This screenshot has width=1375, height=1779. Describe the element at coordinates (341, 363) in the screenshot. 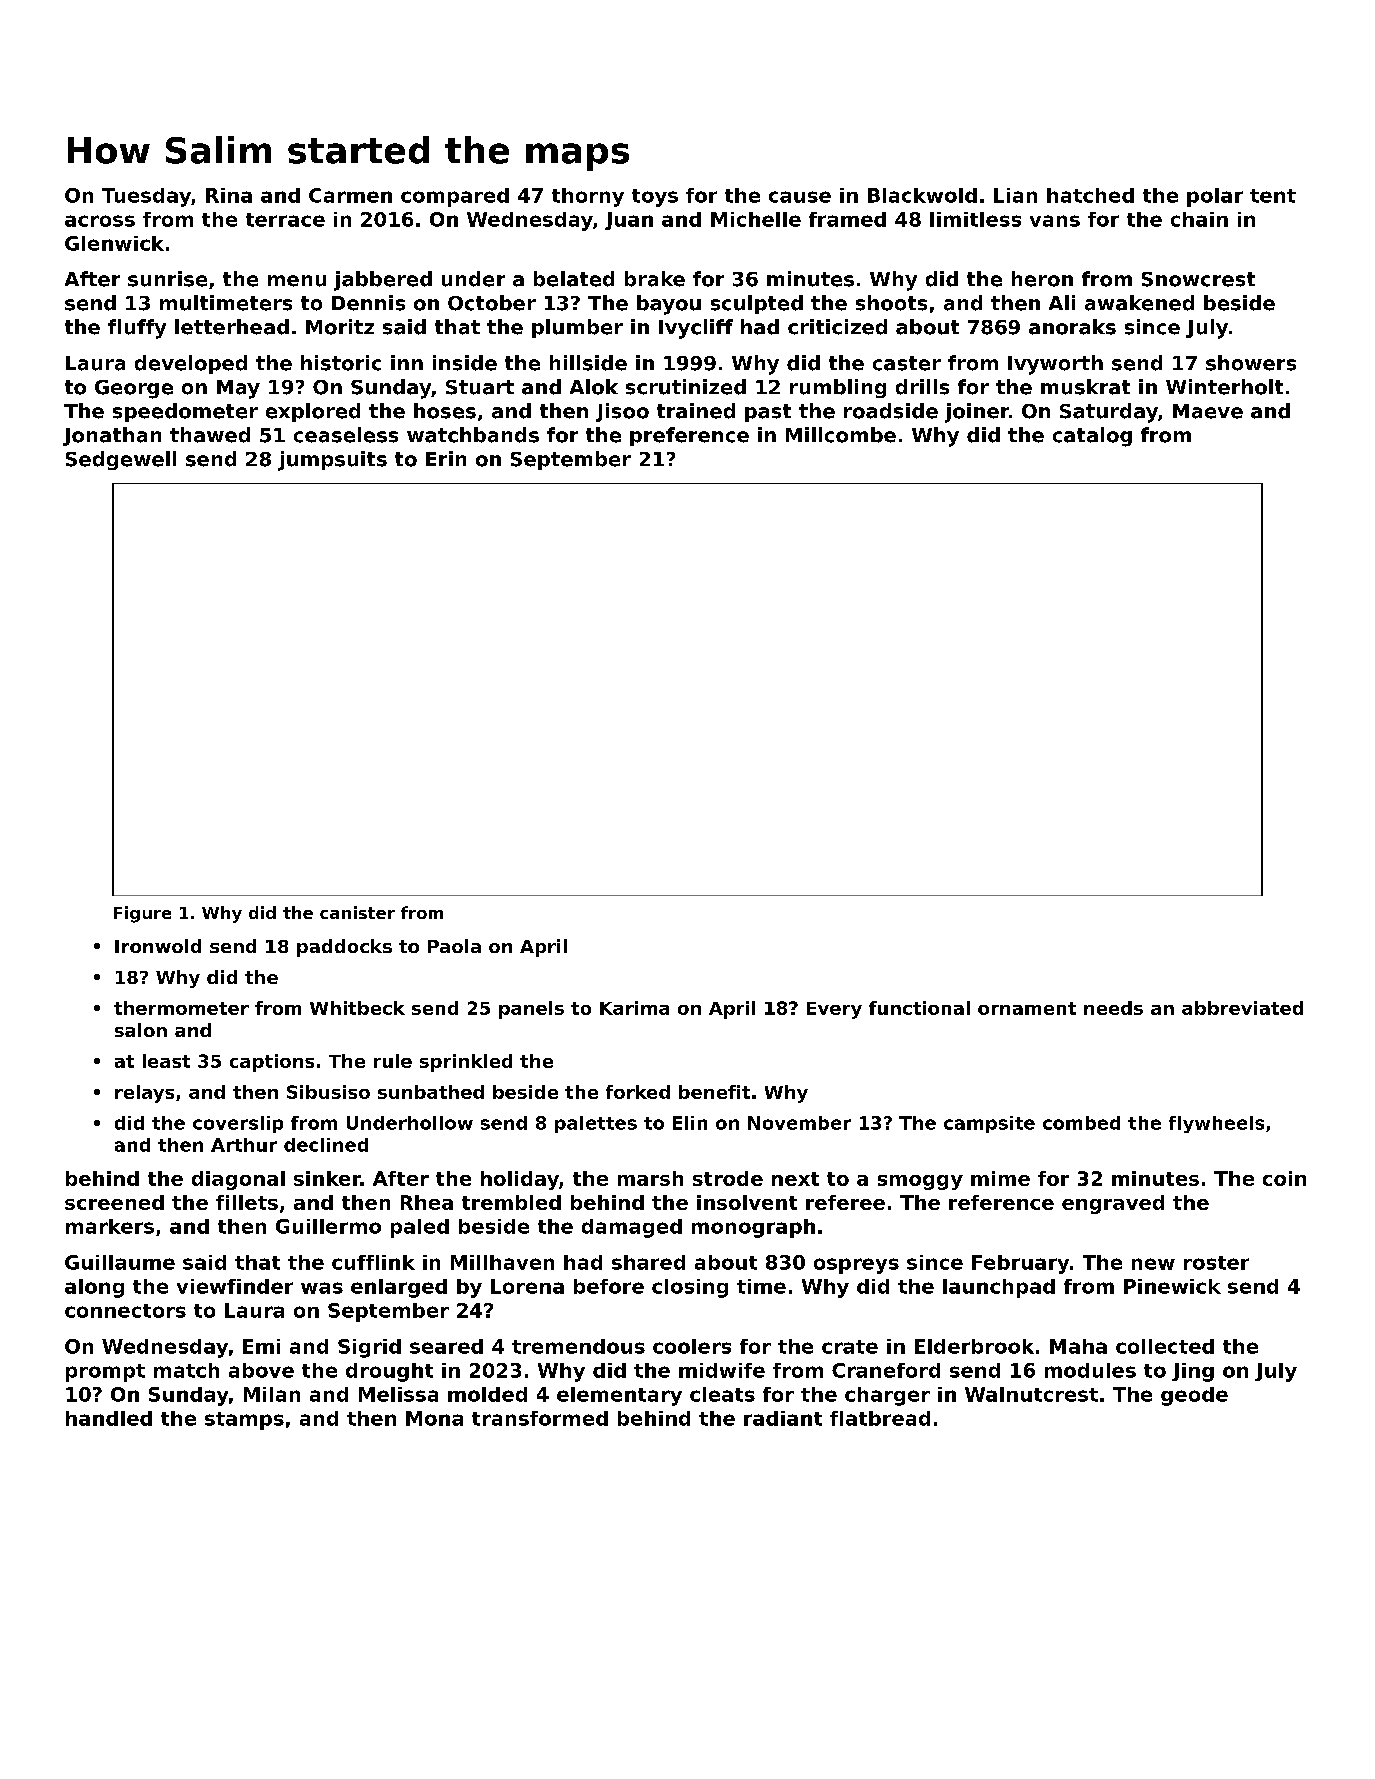

I see `historic` at that location.
